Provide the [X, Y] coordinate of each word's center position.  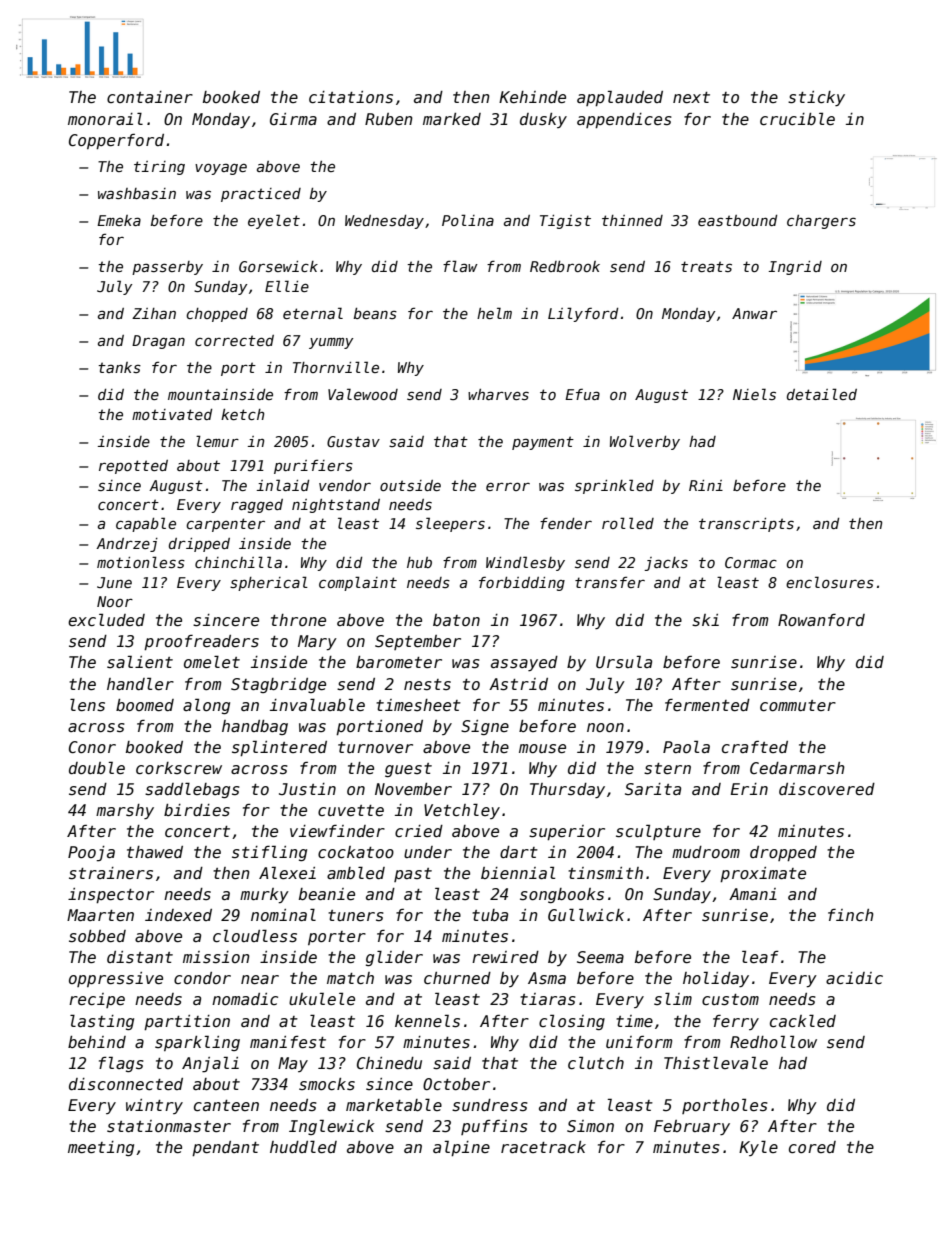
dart [519, 852]
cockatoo [356, 852]
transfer [610, 582]
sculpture [658, 832]
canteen [226, 1105]
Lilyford [583, 314]
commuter [798, 705]
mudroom [706, 852]
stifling [269, 853]
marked [452, 119]
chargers [821, 222]
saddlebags [192, 790]
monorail [105, 118]
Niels [754, 394]
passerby [167, 268]
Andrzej [127, 545]
